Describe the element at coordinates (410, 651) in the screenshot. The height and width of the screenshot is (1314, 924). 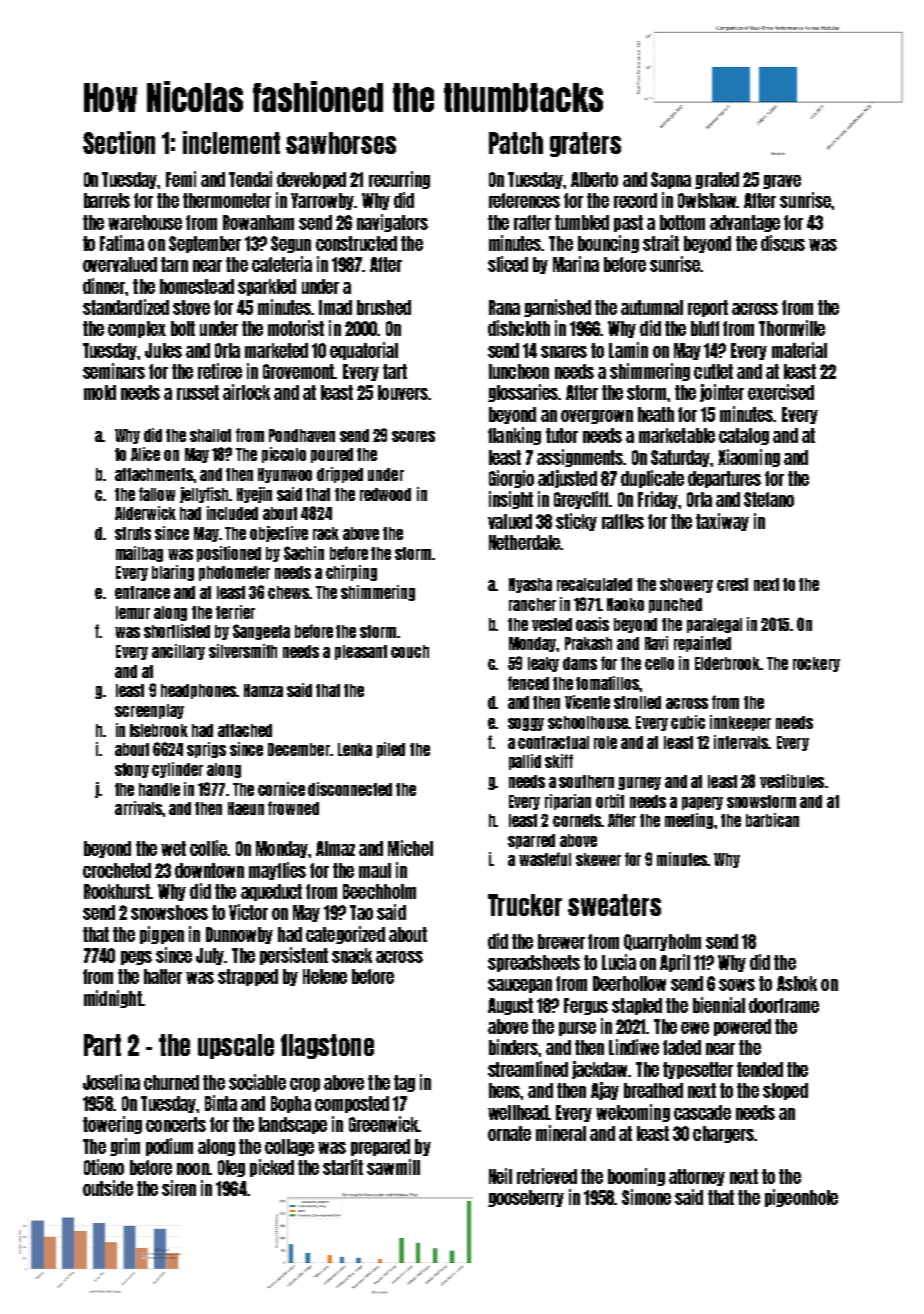
I see `couch` at that location.
